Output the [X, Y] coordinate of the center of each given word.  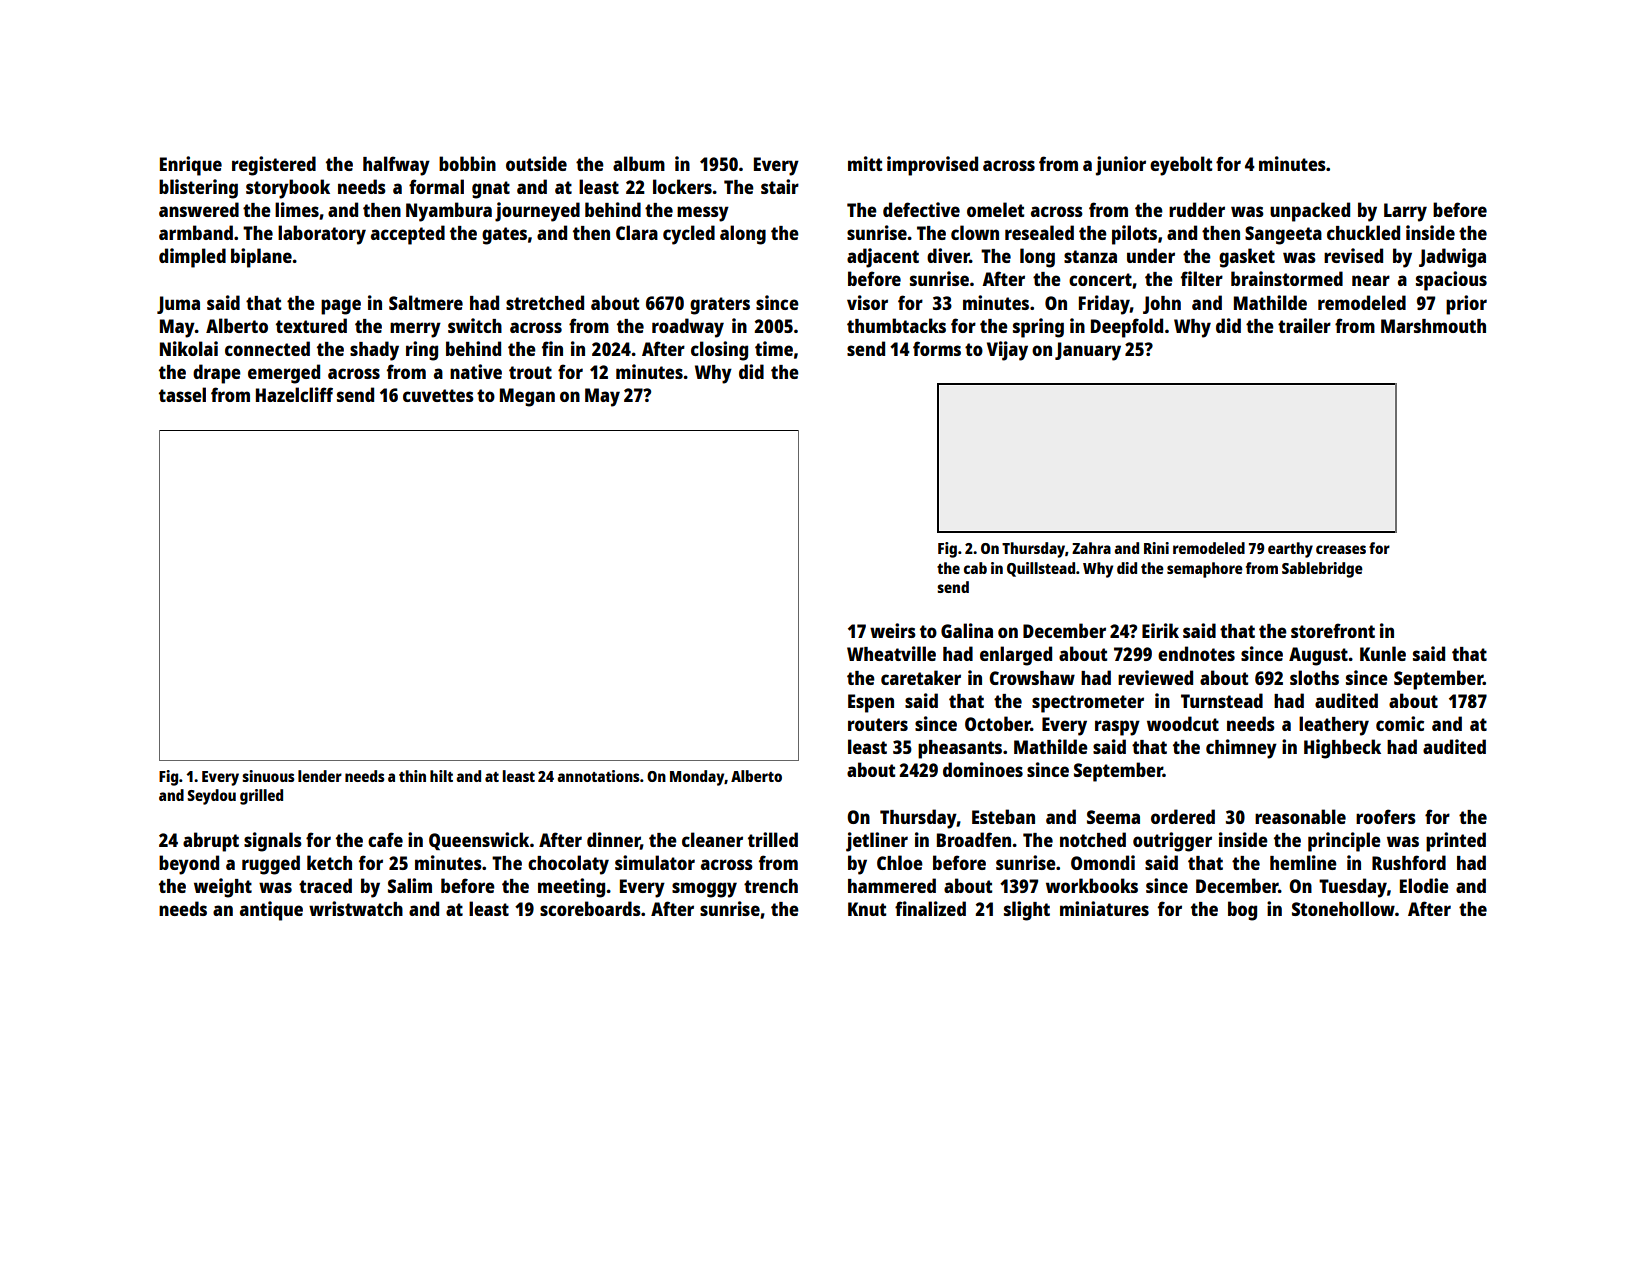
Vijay [1007, 351]
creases [1341, 549]
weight [223, 888]
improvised [932, 166]
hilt [441, 776]
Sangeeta [1283, 235]
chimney [1241, 749]
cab [975, 568]
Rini [1156, 548]
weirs [893, 630]
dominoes [983, 769]
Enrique [191, 166]
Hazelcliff [294, 394]
